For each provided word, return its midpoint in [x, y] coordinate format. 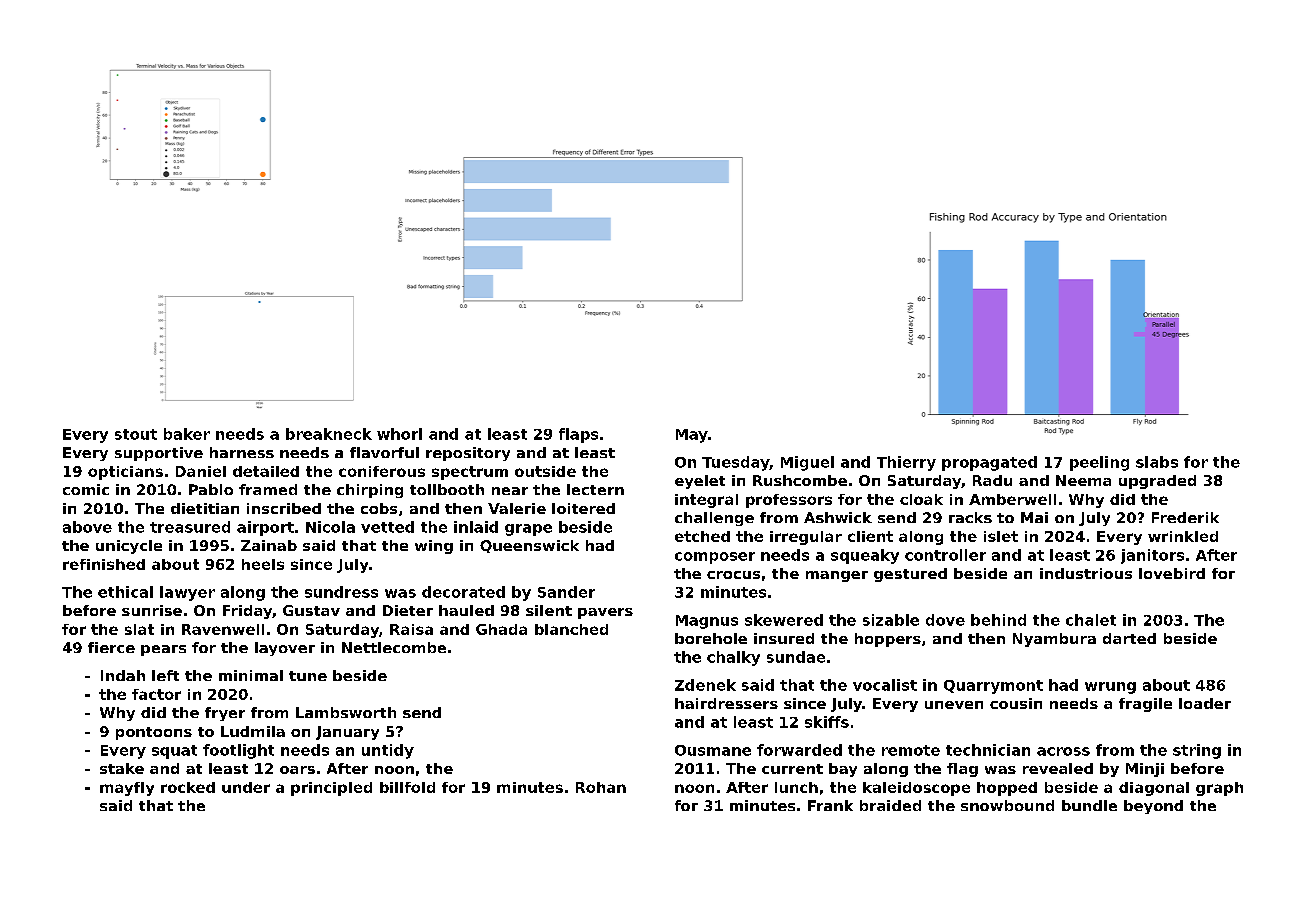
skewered [784, 620]
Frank [830, 805]
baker [187, 434]
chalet [1091, 620]
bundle [1089, 805]
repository [468, 454]
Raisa [411, 629]
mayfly [127, 789]
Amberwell [1012, 499]
